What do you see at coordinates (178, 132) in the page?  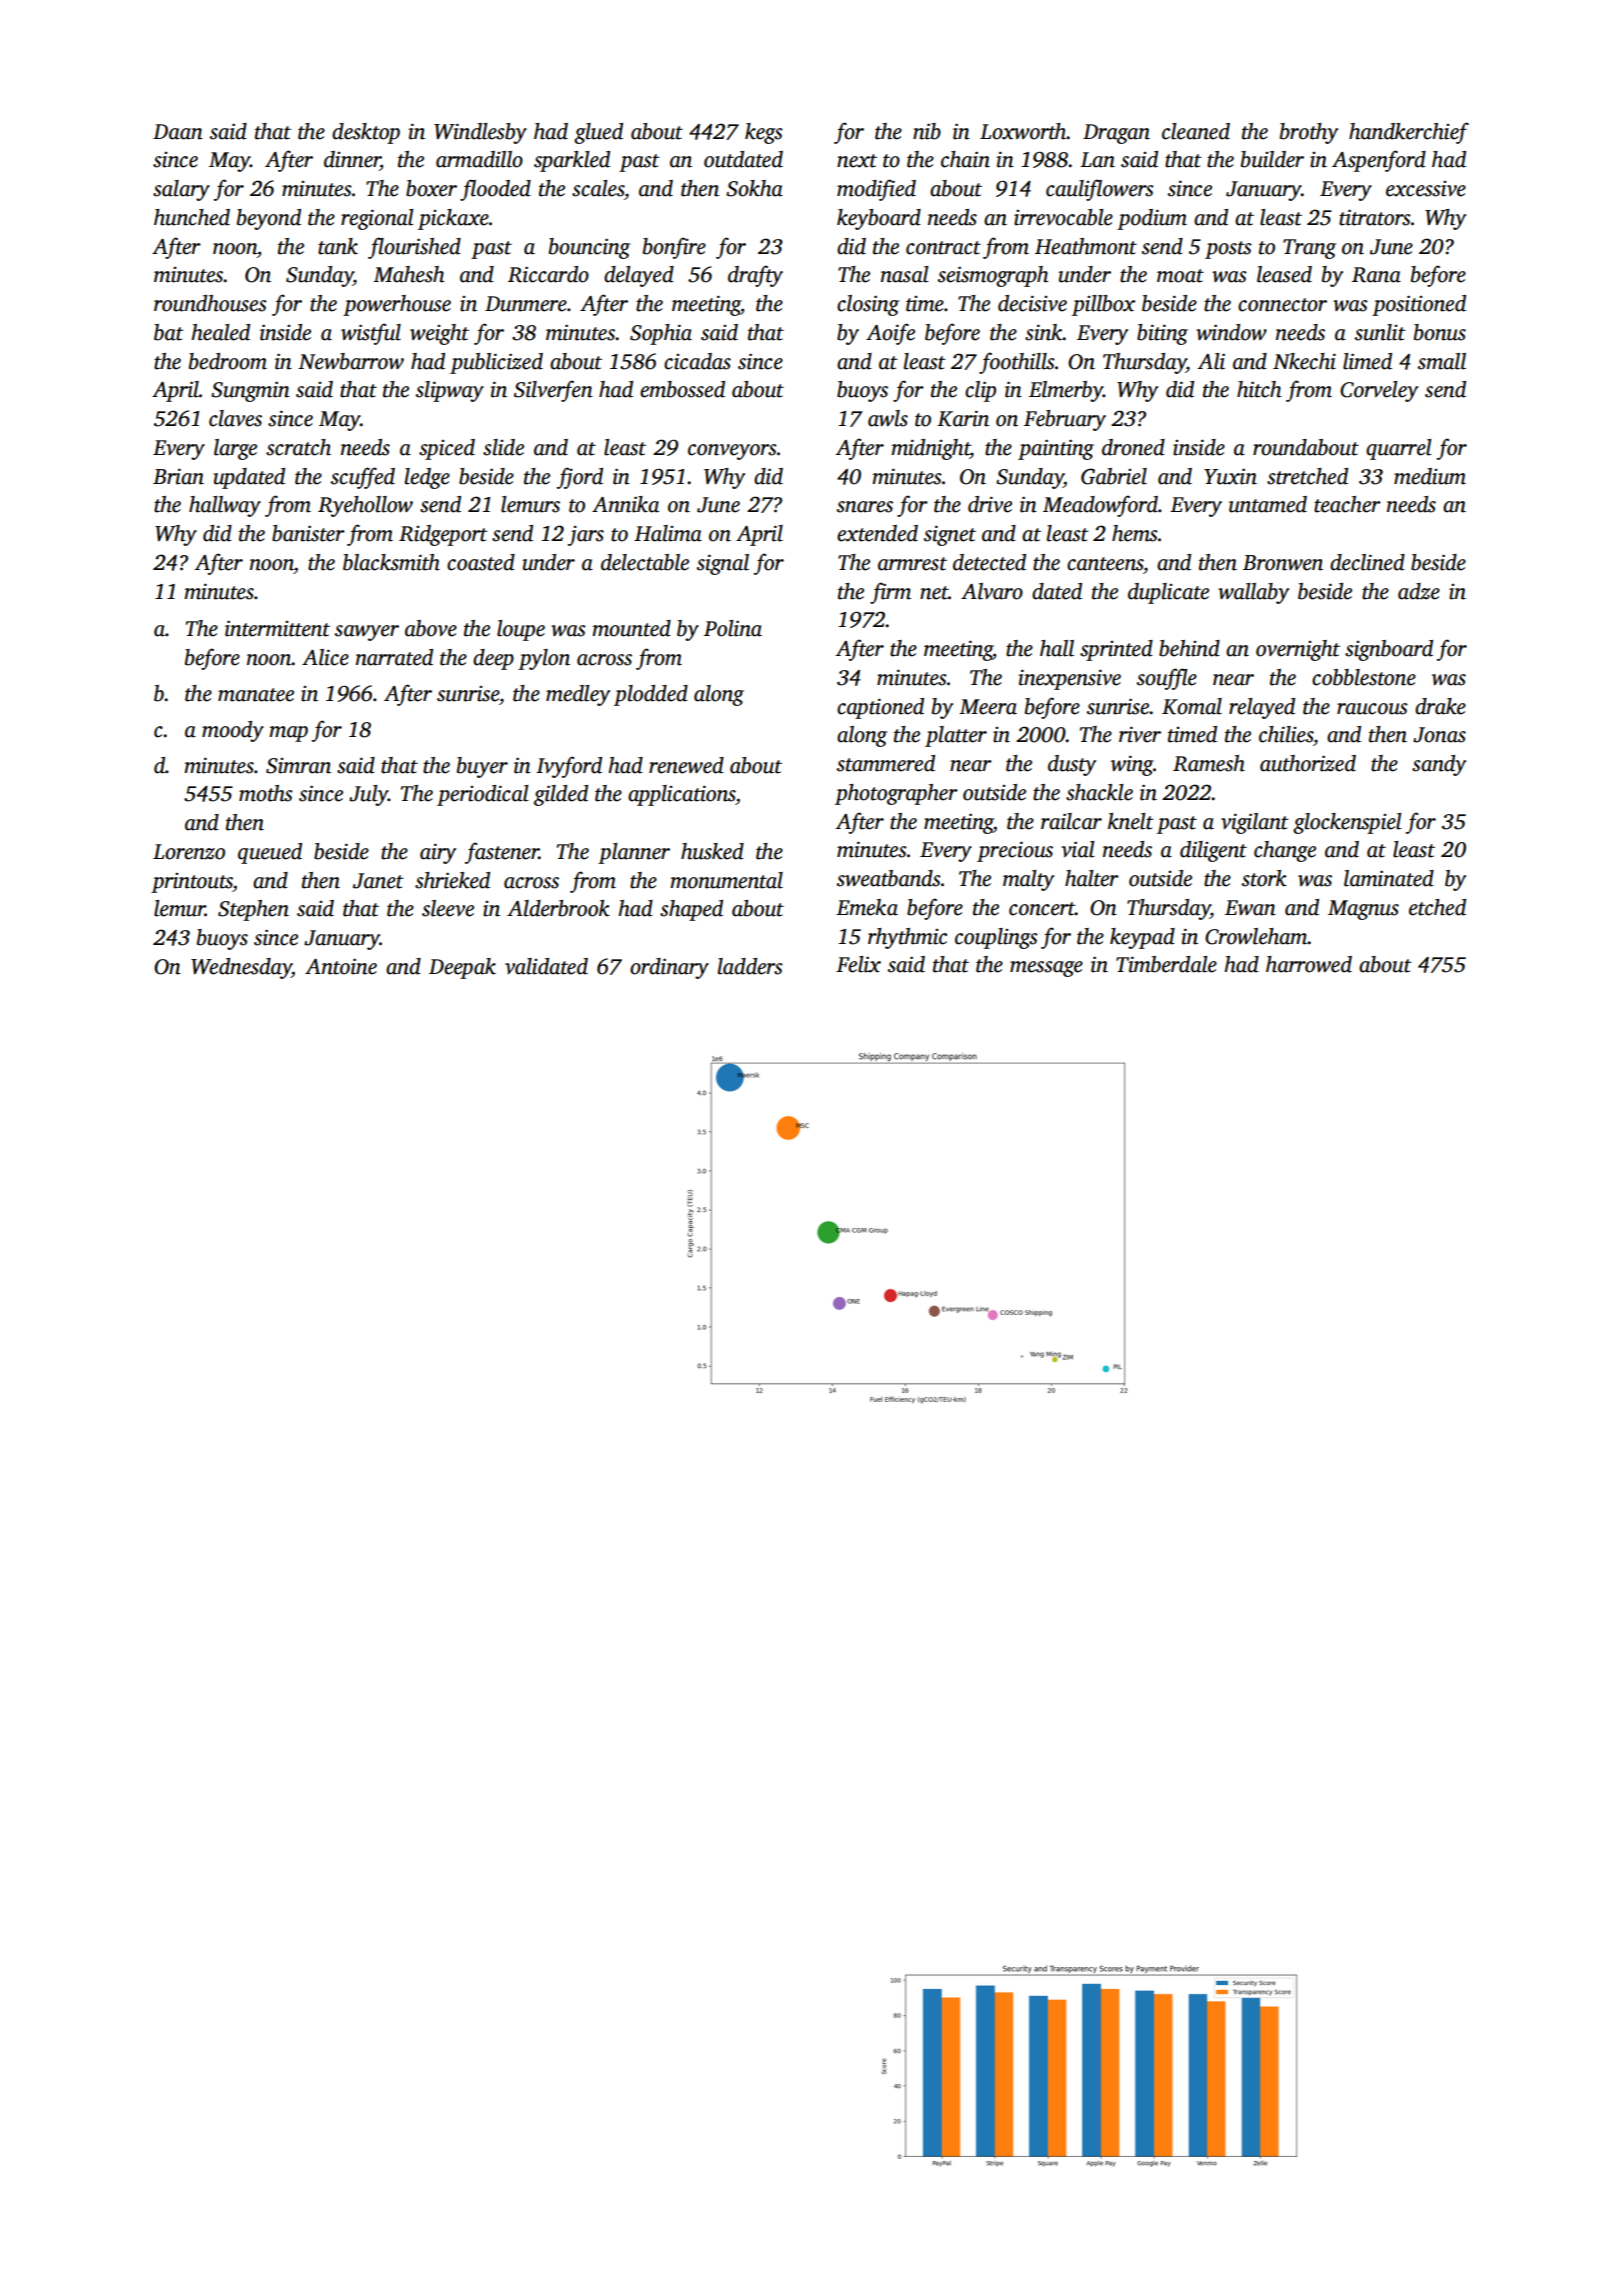 I see `Daan` at bounding box center [178, 132].
